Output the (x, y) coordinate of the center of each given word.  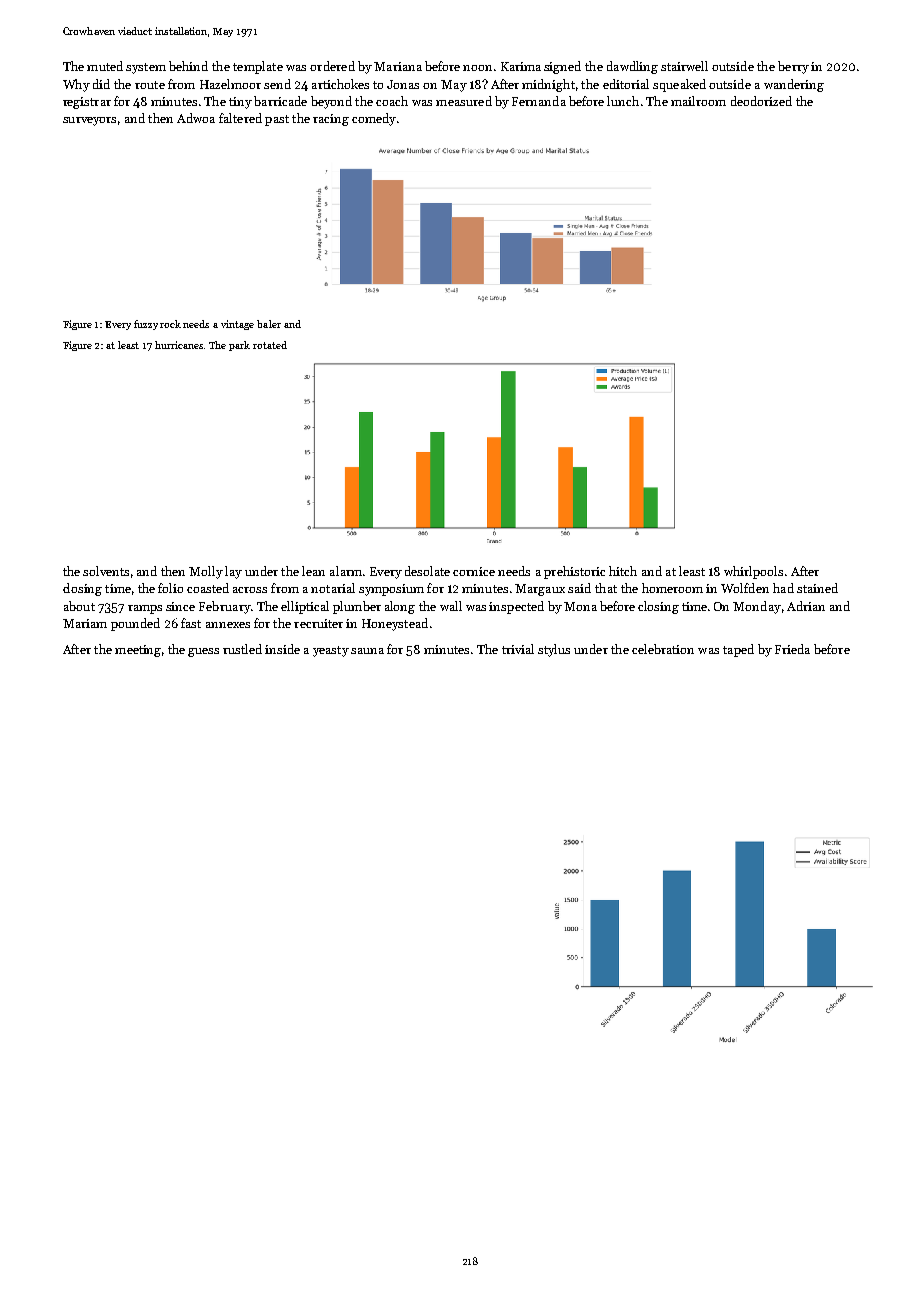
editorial (626, 84)
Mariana (398, 66)
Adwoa (196, 118)
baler (269, 324)
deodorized (761, 101)
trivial (518, 649)
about (79, 606)
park (239, 346)
